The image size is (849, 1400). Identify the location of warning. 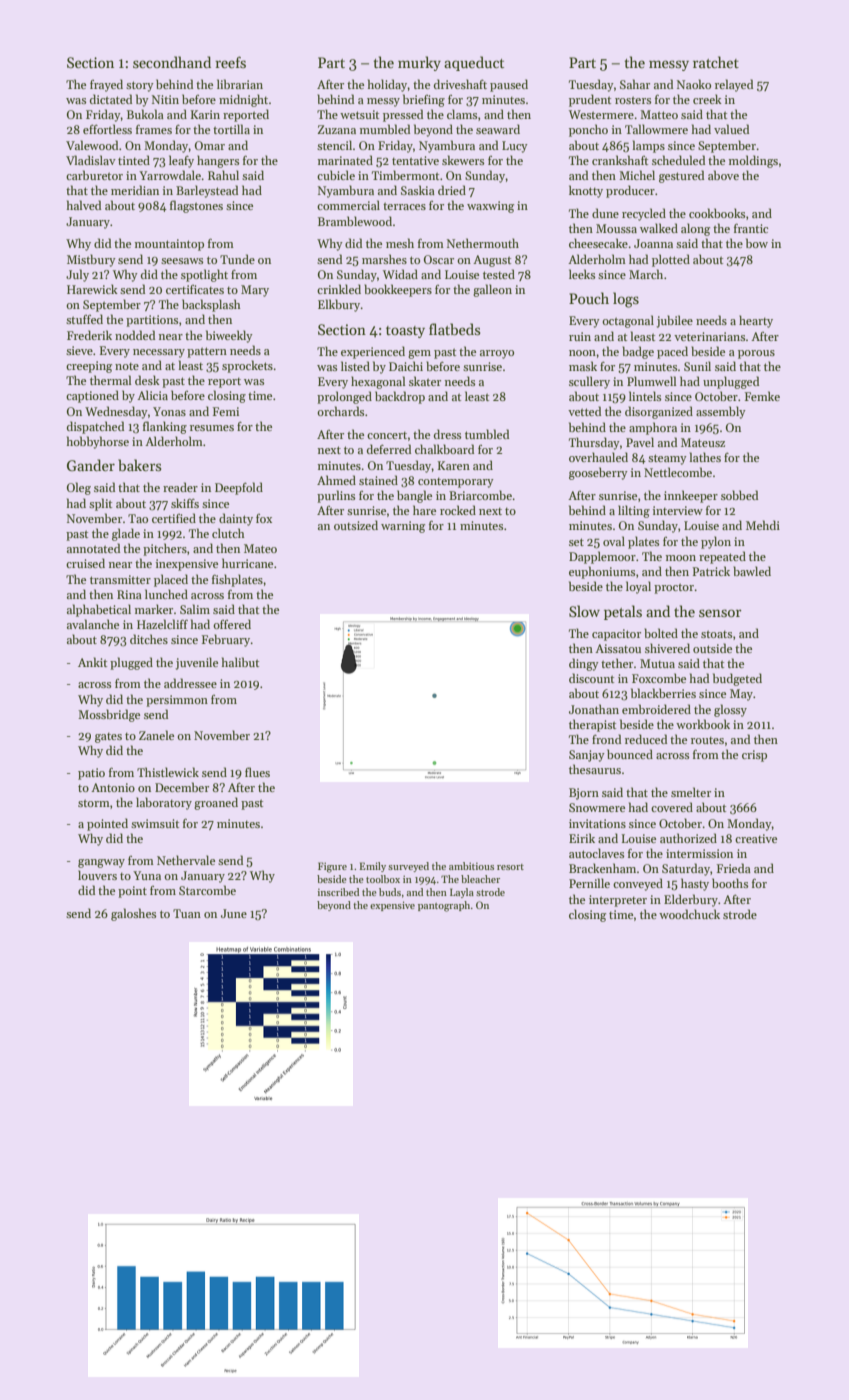
(403, 527).
